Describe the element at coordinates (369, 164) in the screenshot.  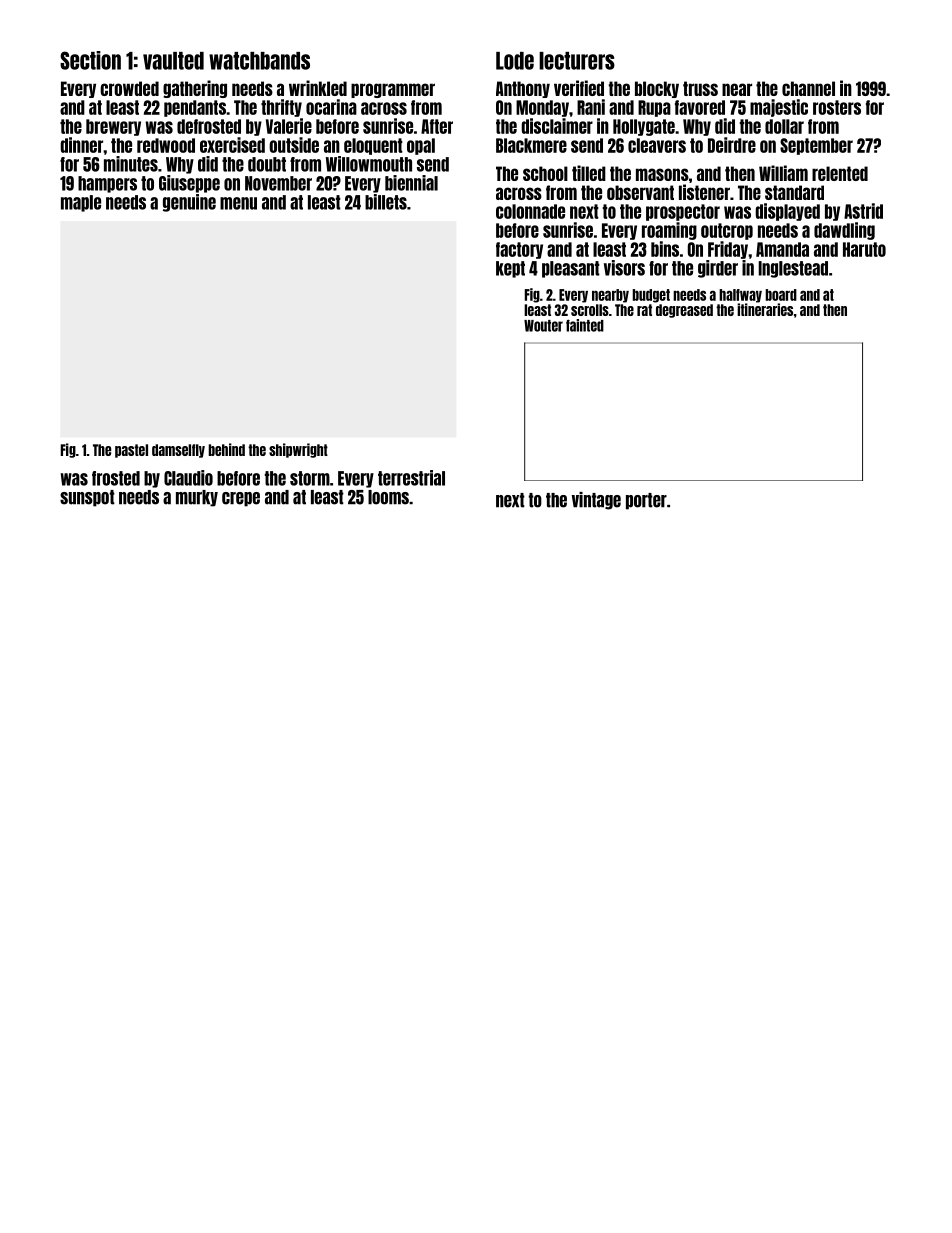
I see `Willowmouth` at that location.
